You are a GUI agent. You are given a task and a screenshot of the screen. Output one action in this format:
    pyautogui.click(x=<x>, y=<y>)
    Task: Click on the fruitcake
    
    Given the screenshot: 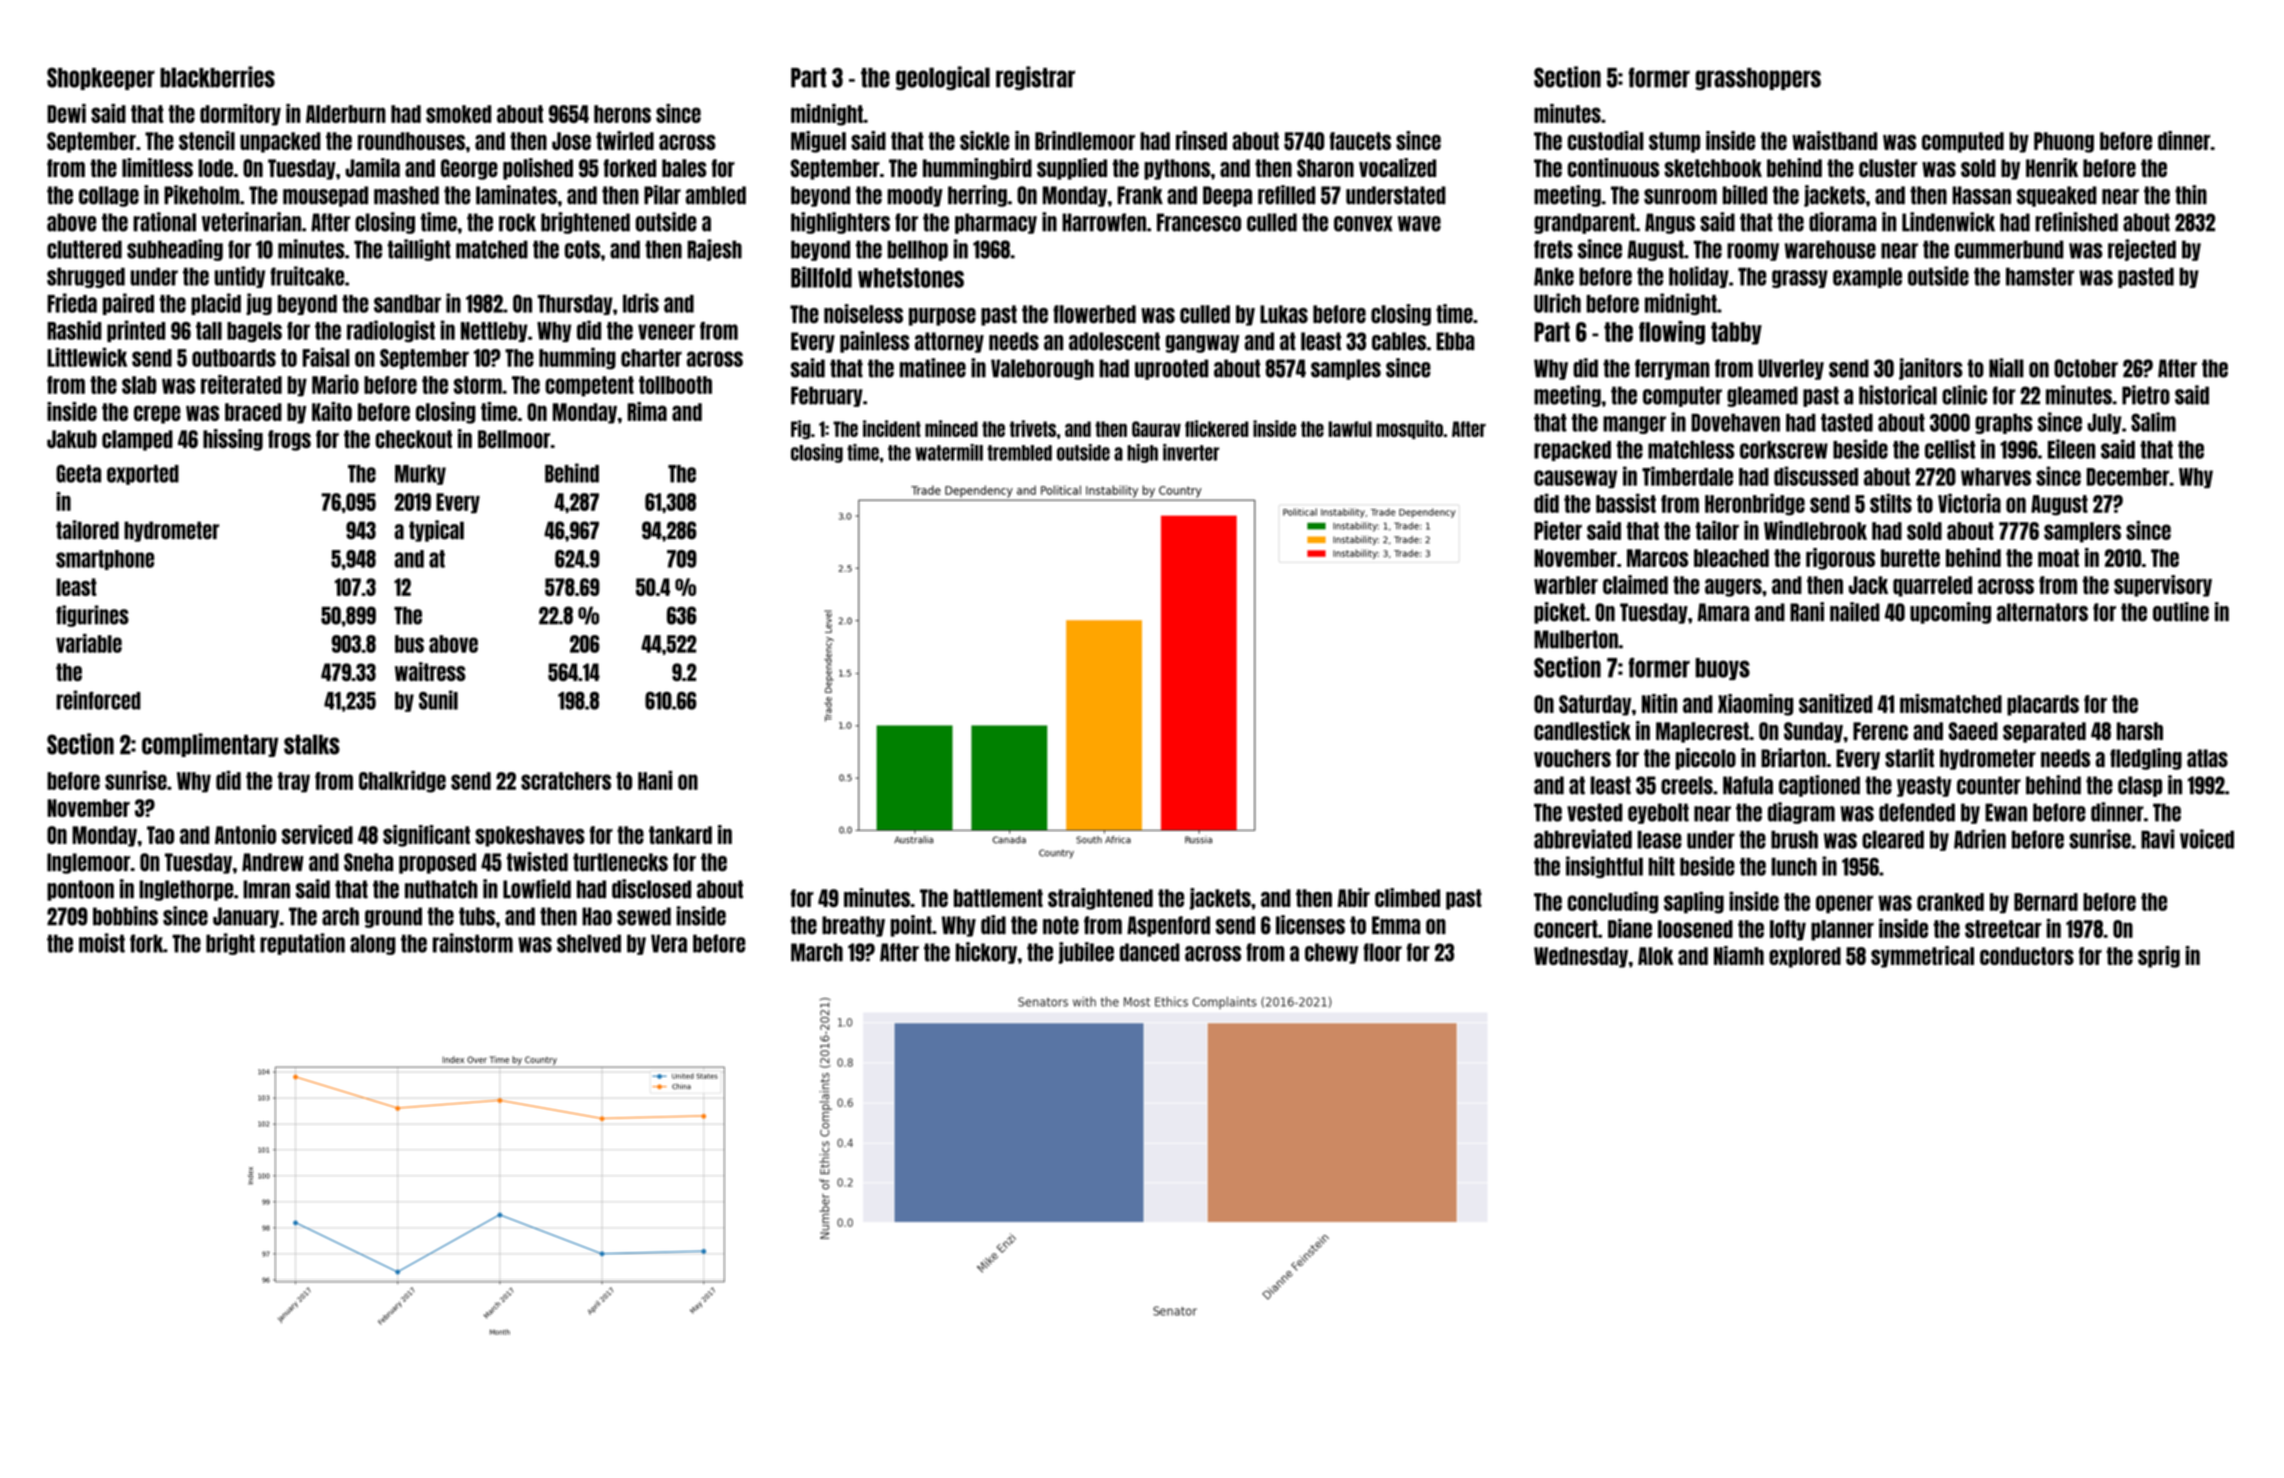 What is the action you would take?
    pyautogui.click(x=307, y=276)
